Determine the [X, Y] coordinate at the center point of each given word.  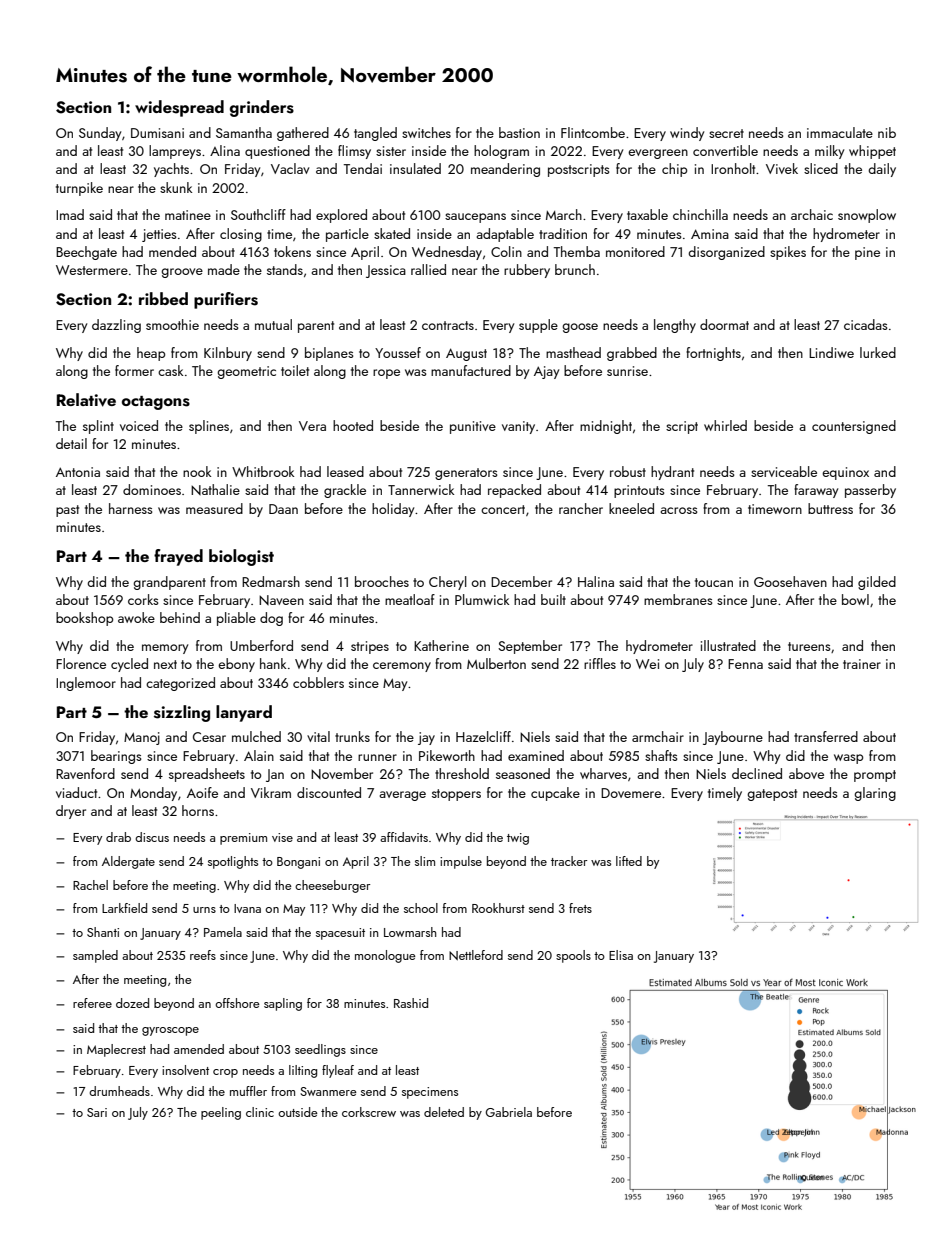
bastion [519, 132]
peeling [221, 1113]
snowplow [867, 216]
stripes [370, 647]
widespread [179, 108]
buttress [830, 508]
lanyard [244, 713]
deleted [444, 1112]
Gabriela [509, 1112]
